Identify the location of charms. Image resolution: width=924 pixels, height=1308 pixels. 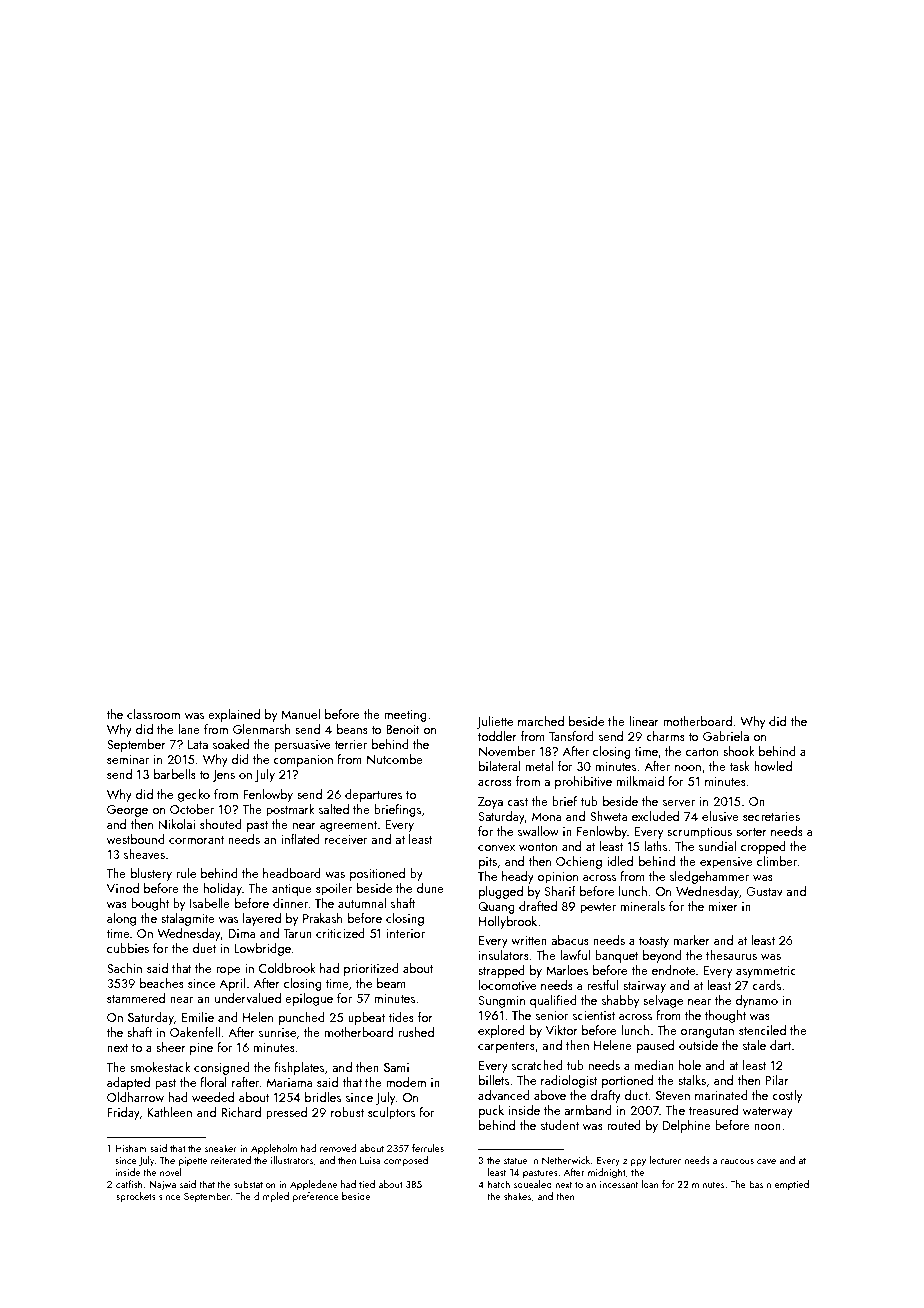
(665, 736).
